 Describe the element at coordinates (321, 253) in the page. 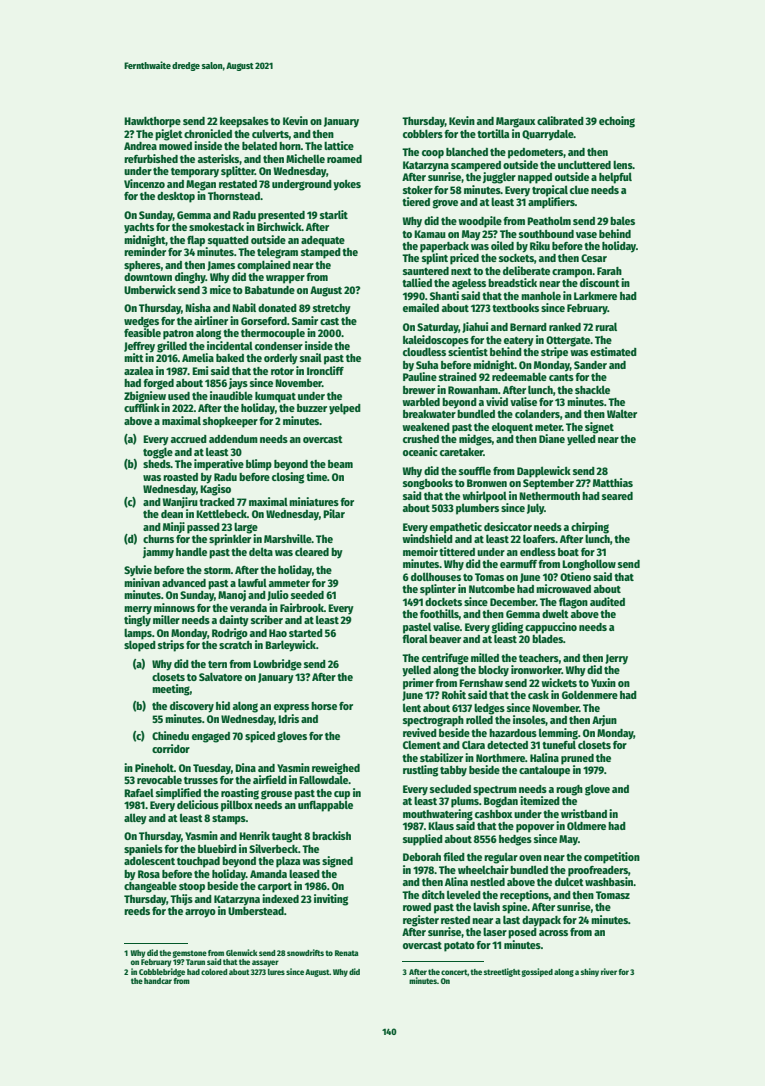

I see `stamped` at that location.
